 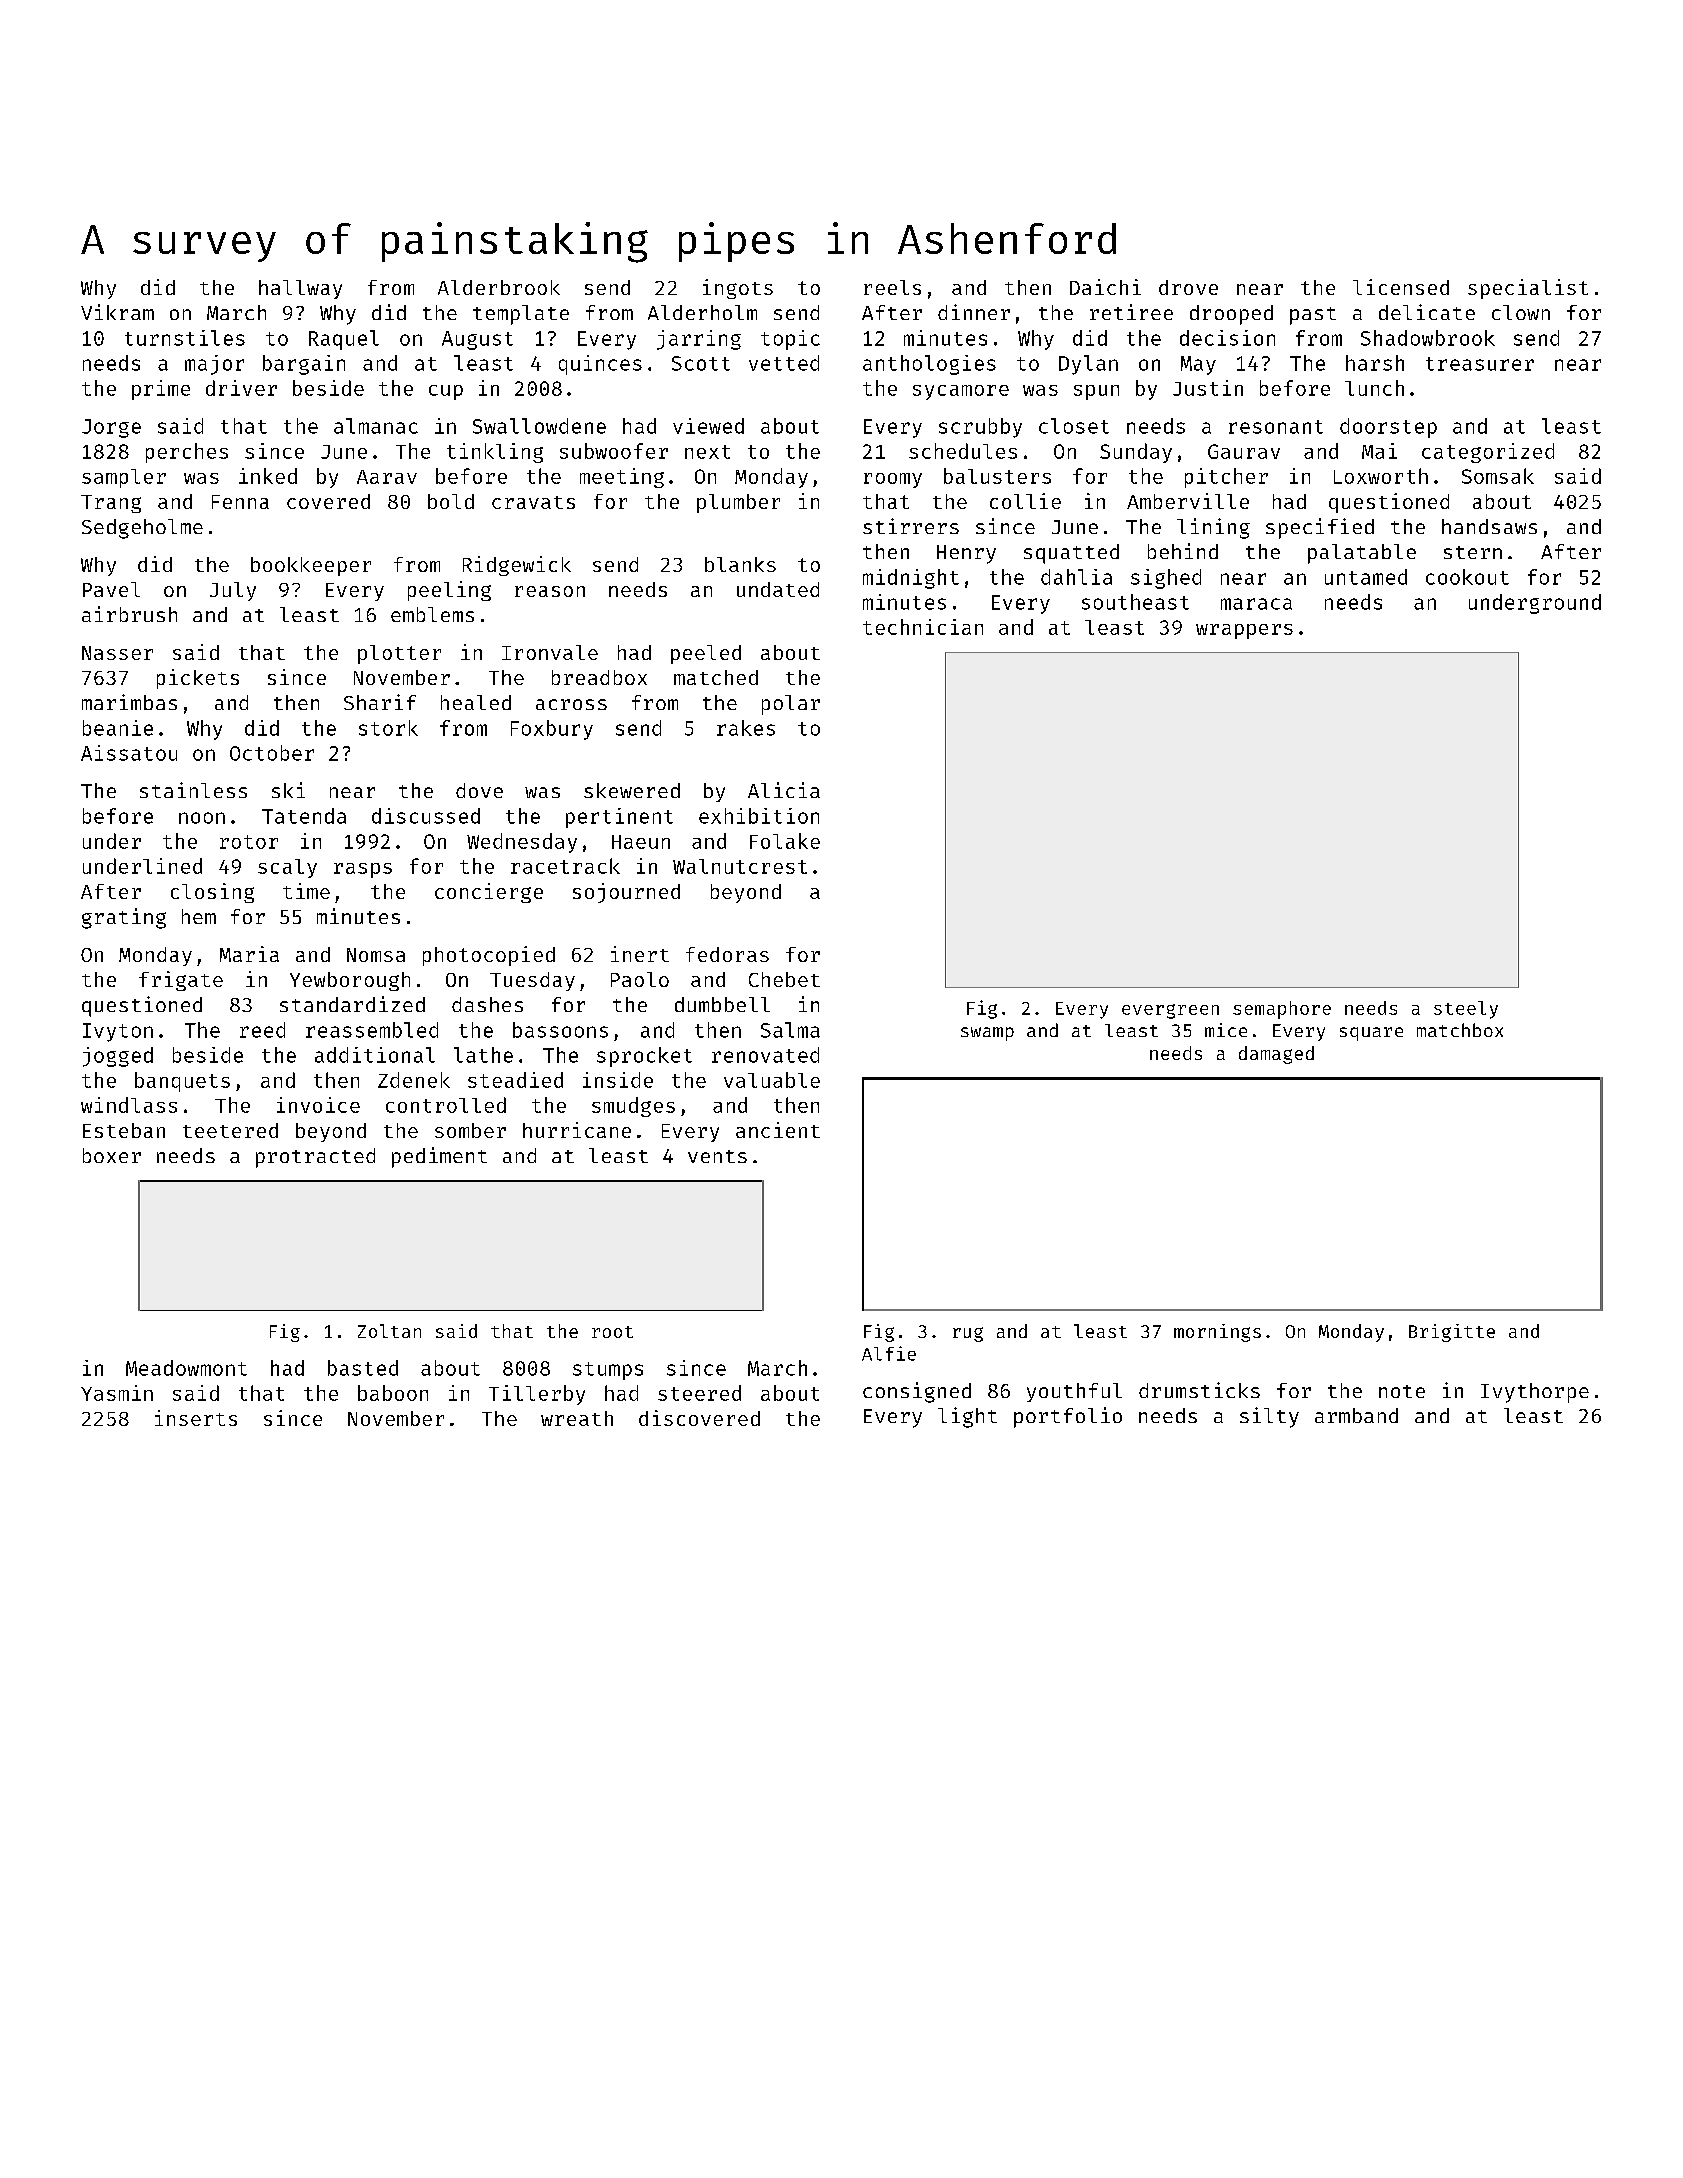 I want to click on semaphore, so click(x=1282, y=1010).
